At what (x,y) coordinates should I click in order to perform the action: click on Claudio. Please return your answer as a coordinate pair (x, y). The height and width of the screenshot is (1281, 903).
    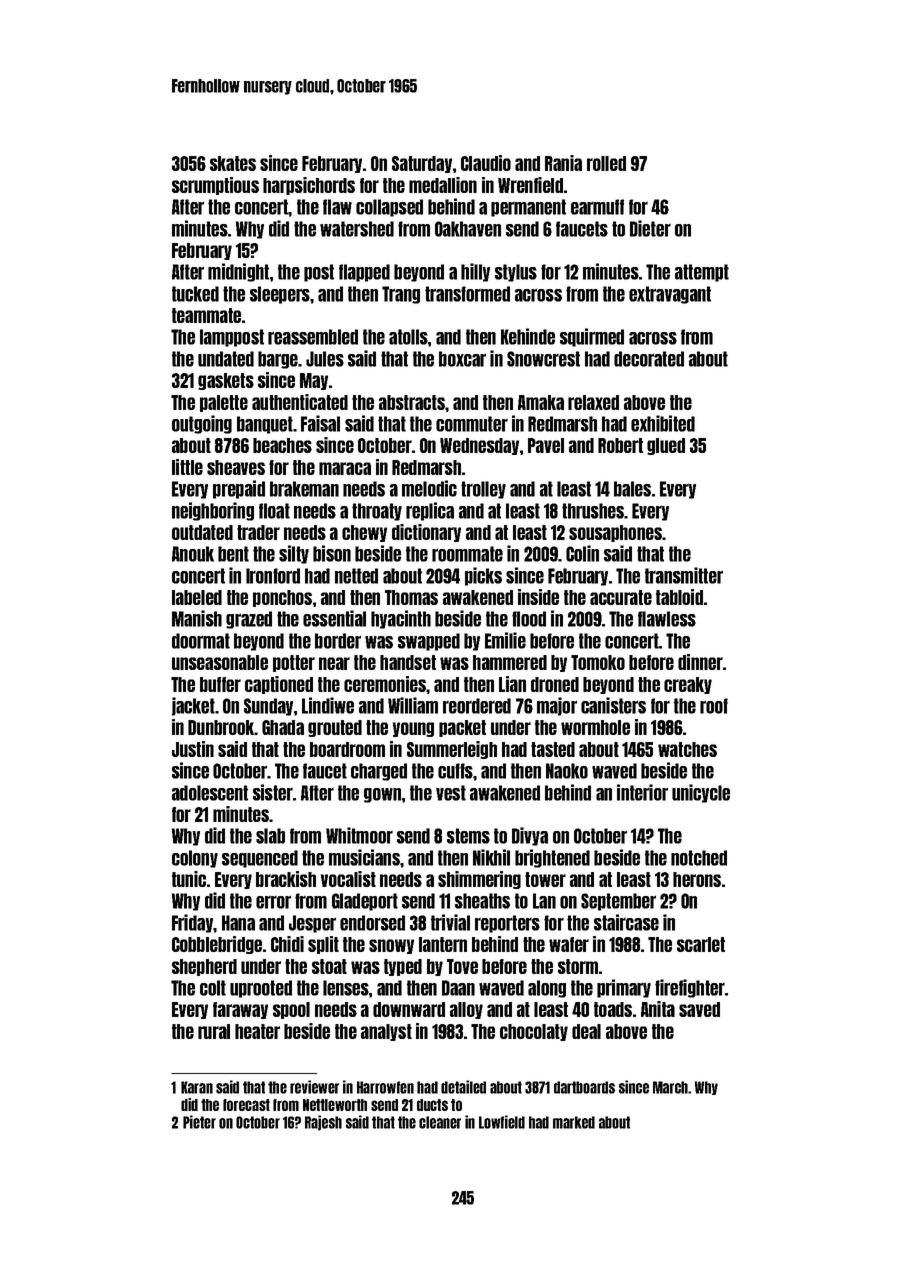
    Looking at the image, I should click on (486, 163).
